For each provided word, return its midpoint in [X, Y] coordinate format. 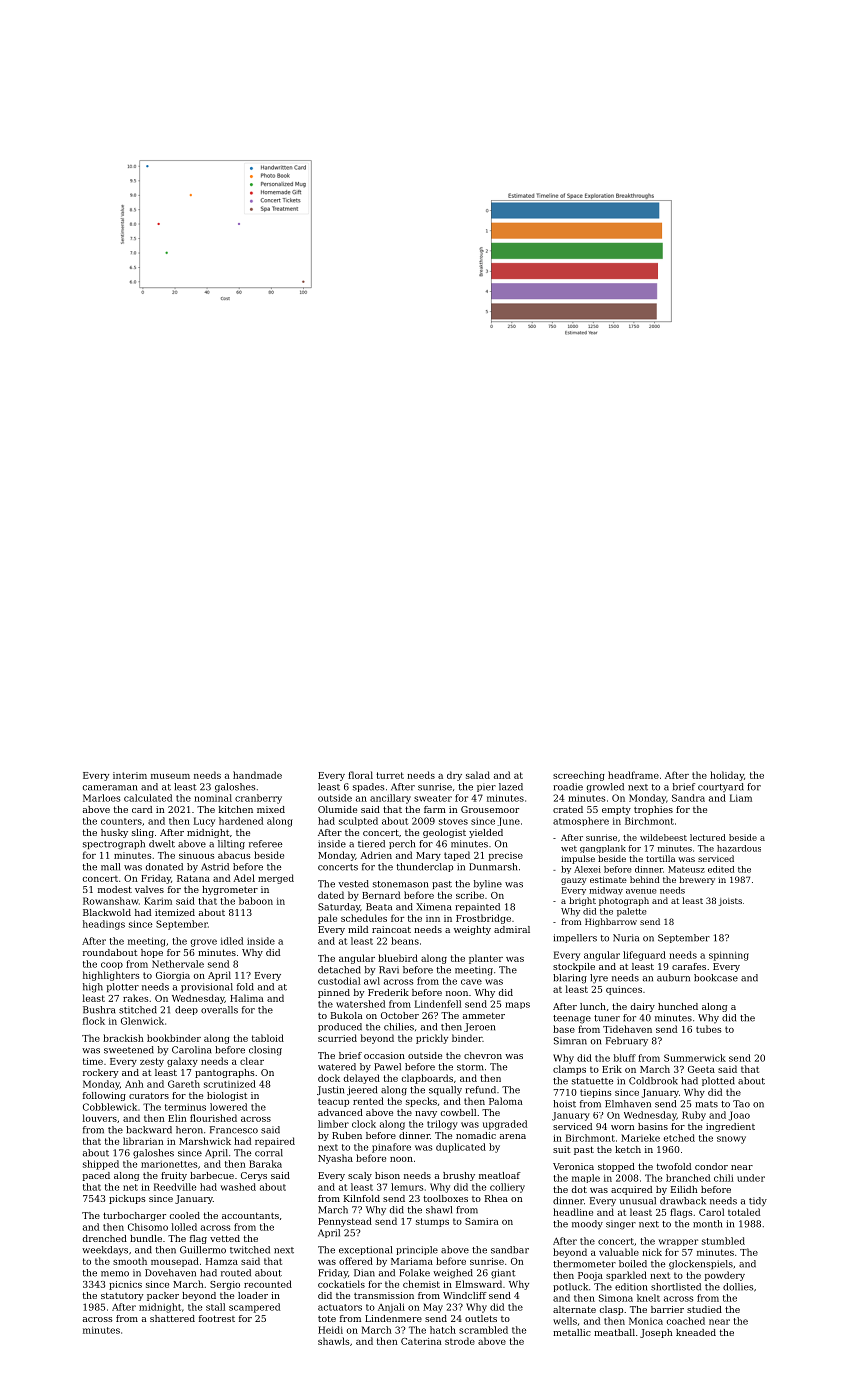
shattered [172, 1318]
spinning [729, 956]
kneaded [696, 1332]
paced [96, 1176]
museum [170, 776]
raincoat [391, 929]
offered [356, 1261]
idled [232, 941]
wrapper [678, 1242]
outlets [481, 1318]
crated [568, 809]
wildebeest [663, 837]
